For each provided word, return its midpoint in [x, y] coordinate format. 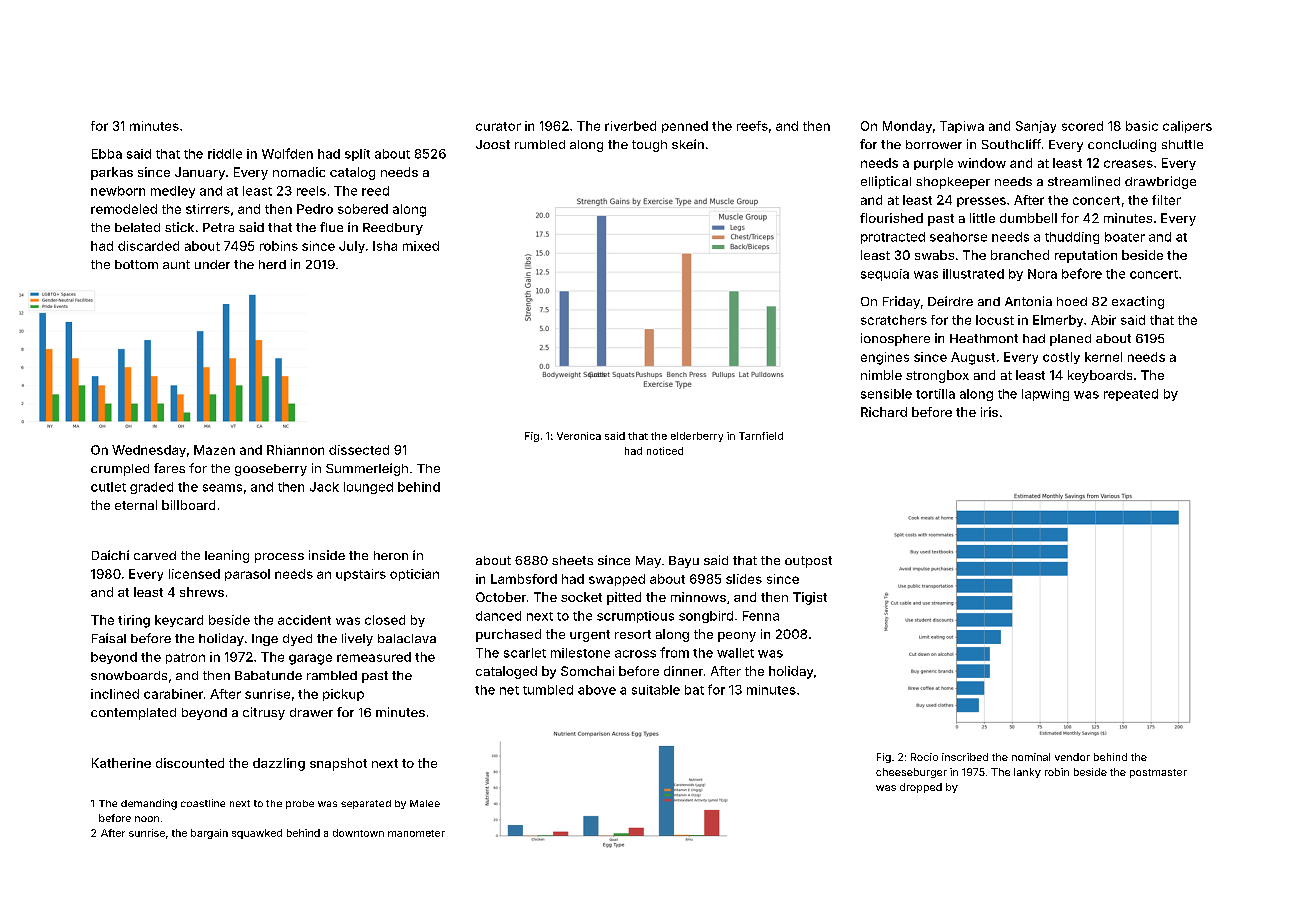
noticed [665, 451]
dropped [921, 788]
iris [989, 412]
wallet [735, 653]
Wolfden [287, 153]
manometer [416, 833]
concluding [1122, 145]
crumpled [120, 470]
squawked [257, 834]
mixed [421, 246]
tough [649, 146]
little [982, 218]
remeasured [374, 657]
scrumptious [635, 617]
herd [272, 264]
